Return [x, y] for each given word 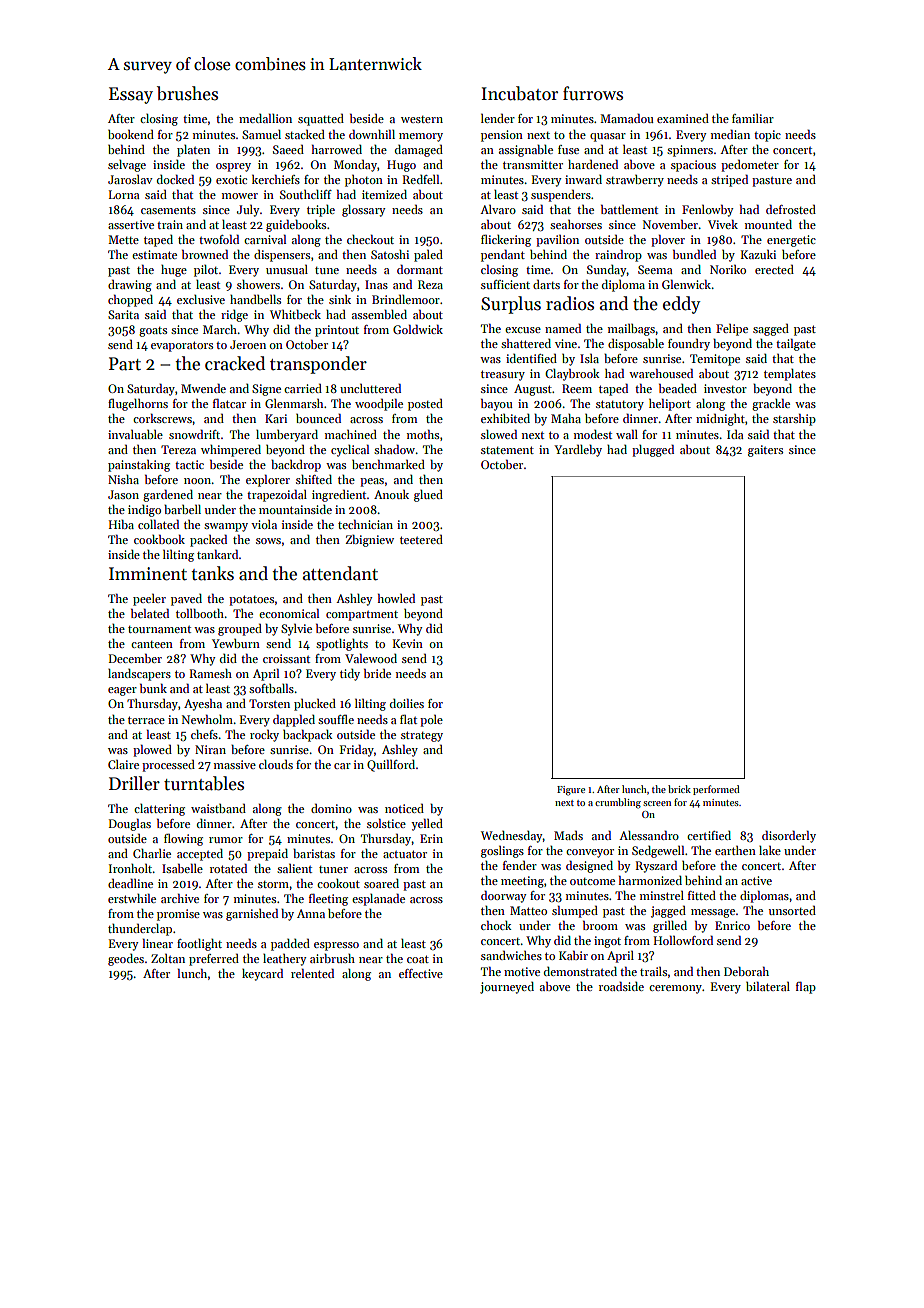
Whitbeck [295, 314]
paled [428, 256]
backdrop [296, 466]
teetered [421, 539]
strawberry [635, 181]
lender [498, 118]
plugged [653, 451]
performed [716, 790]
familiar [753, 118]
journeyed [507, 988]
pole [431, 721]
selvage [127, 166]
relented [312, 973]
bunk [153, 688]
